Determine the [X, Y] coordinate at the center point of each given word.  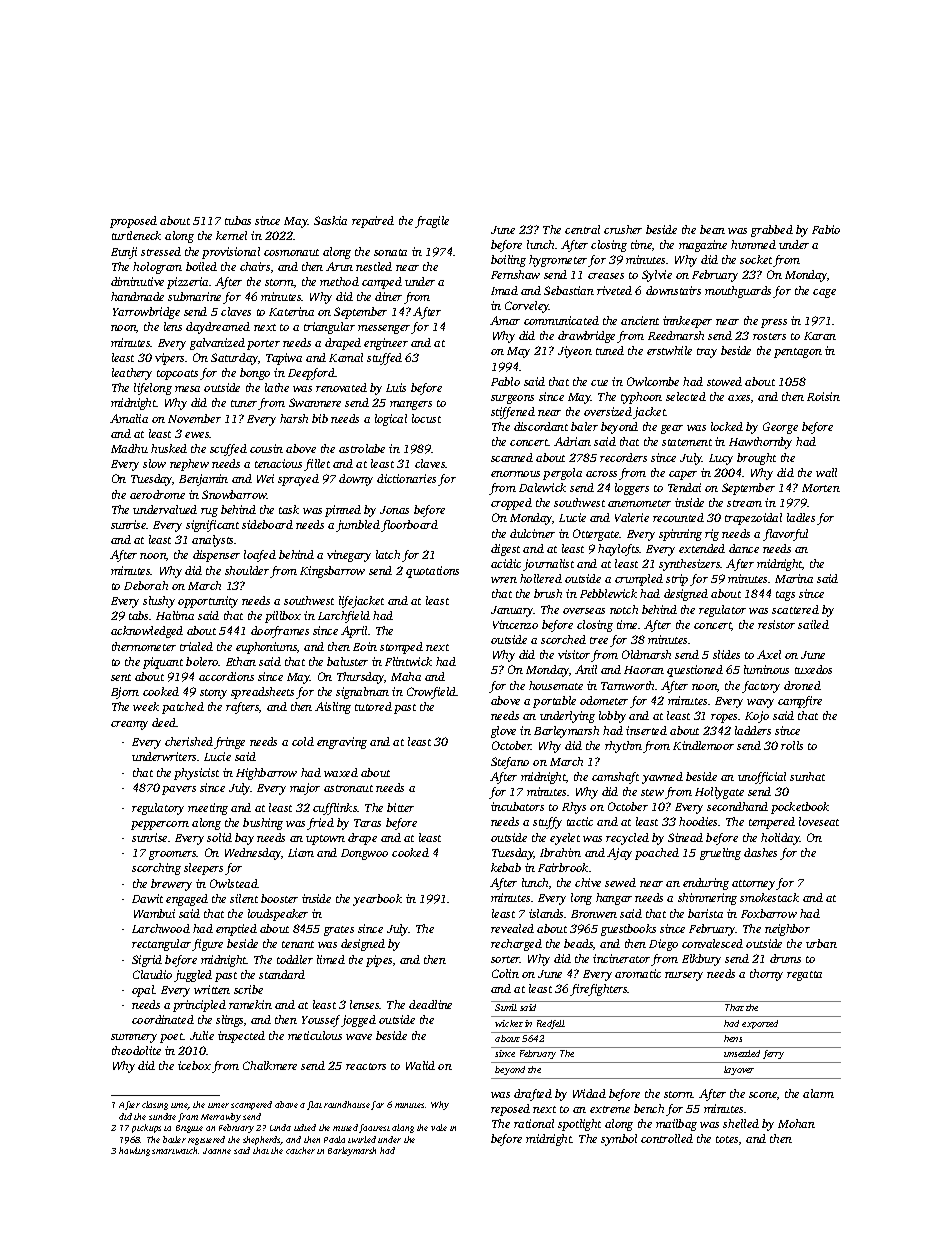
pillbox [283, 617]
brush [548, 593]
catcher [300, 1150]
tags [785, 596]
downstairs [673, 290]
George [780, 428]
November [194, 418]
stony [213, 694]
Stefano [510, 763]
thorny [766, 975]
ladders [753, 730]
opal [143, 991]
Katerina [291, 311]
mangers [411, 405]
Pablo [505, 381]
